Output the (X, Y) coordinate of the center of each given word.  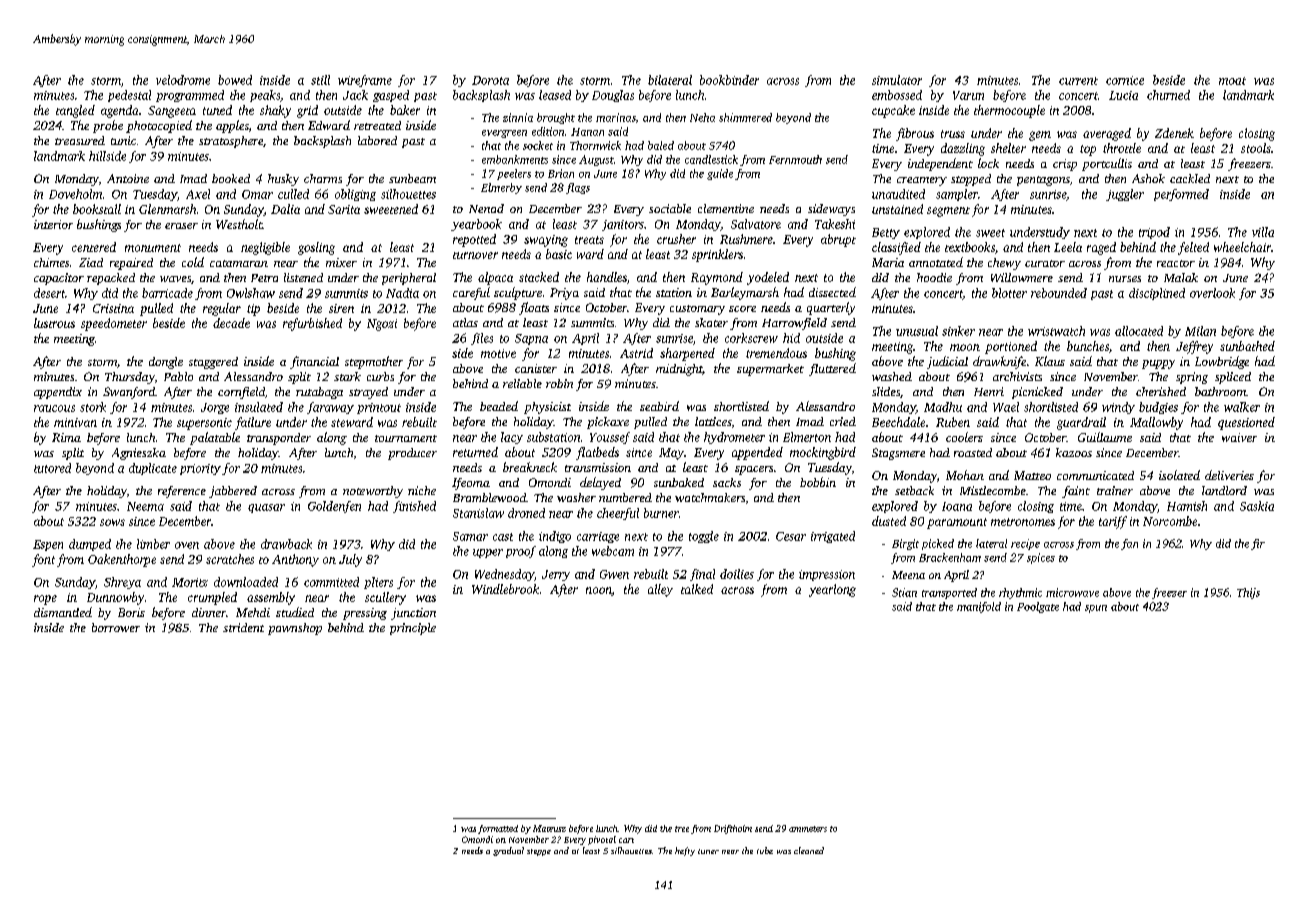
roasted (973, 452)
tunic (123, 140)
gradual (508, 851)
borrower (116, 627)
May (671, 454)
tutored (52, 468)
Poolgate (1038, 607)
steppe (539, 852)
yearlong (832, 590)
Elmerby (501, 188)
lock (988, 163)
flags (578, 188)
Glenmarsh (167, 209)
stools (1256, 148)
